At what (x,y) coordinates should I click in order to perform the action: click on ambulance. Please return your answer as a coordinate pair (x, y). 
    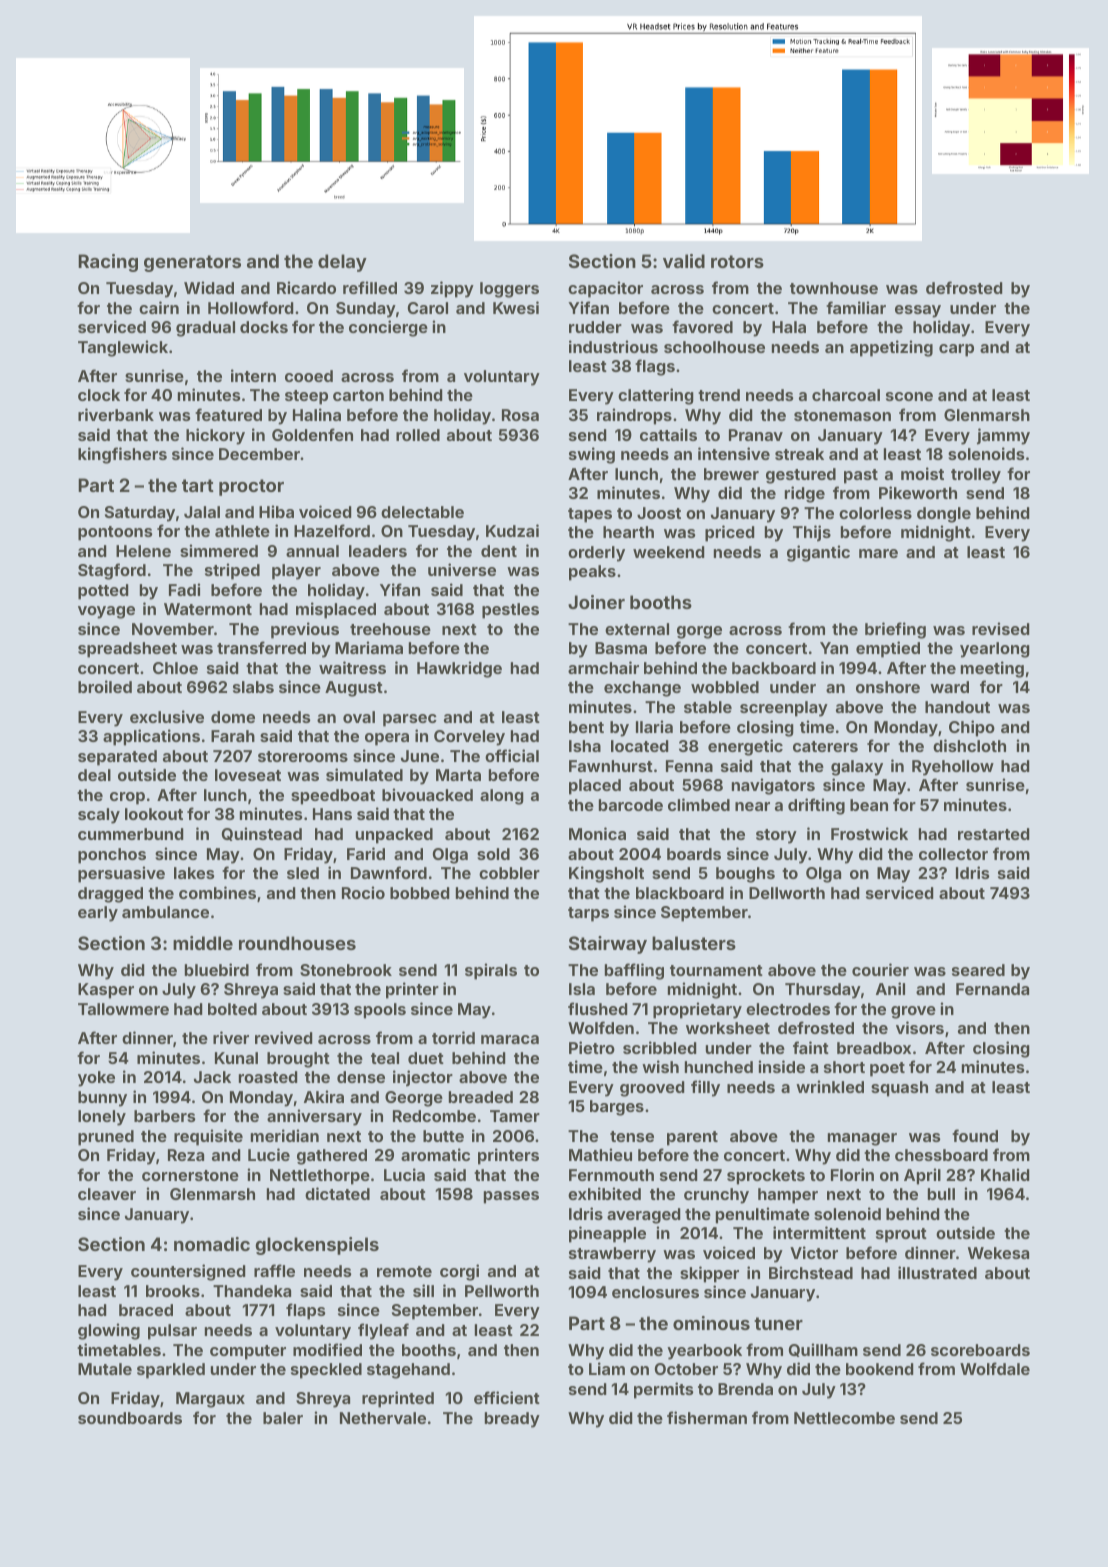
    Looking at the image, I should click on (165, 912).
